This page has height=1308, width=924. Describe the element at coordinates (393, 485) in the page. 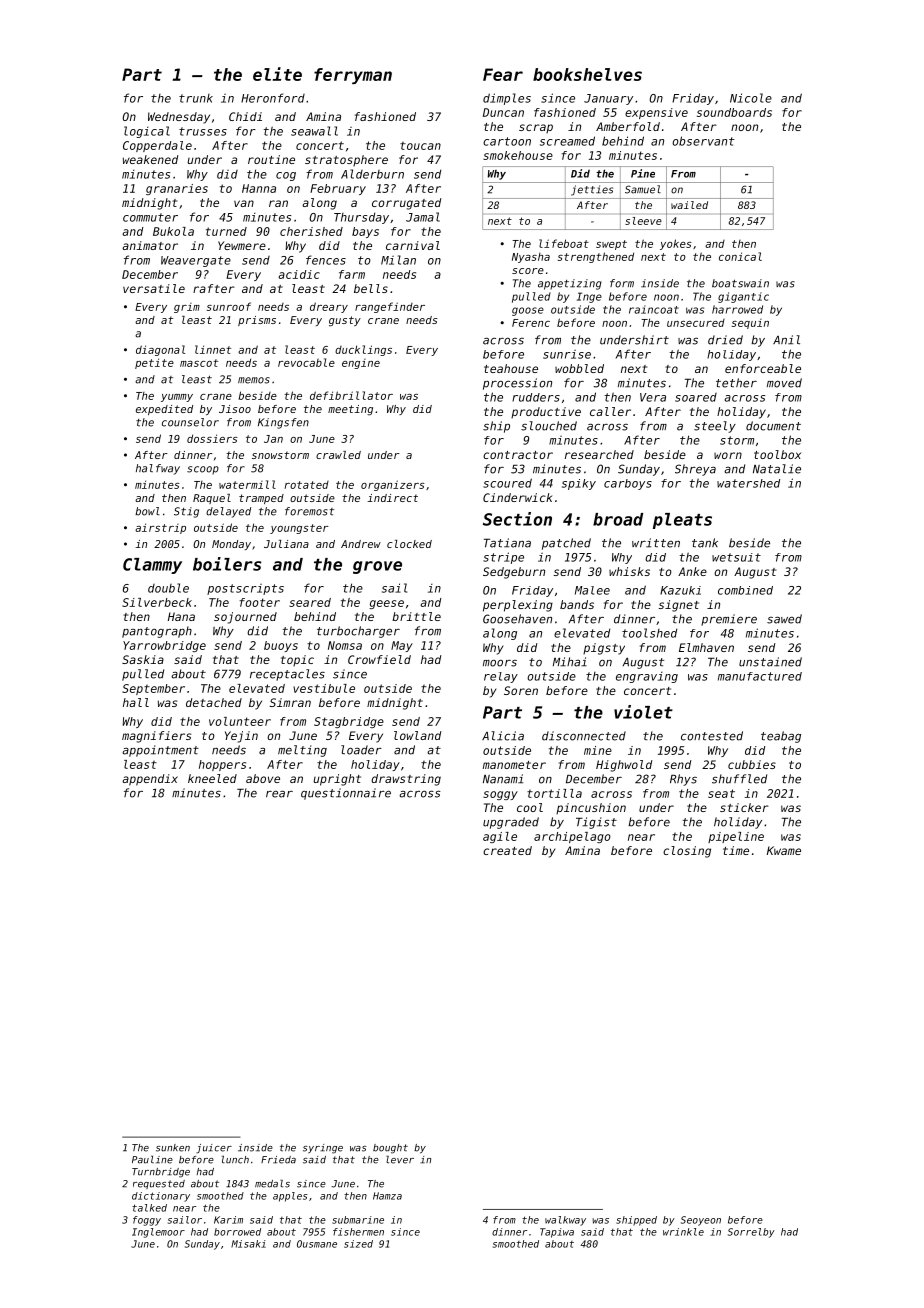

I see `organizers` at that location.
